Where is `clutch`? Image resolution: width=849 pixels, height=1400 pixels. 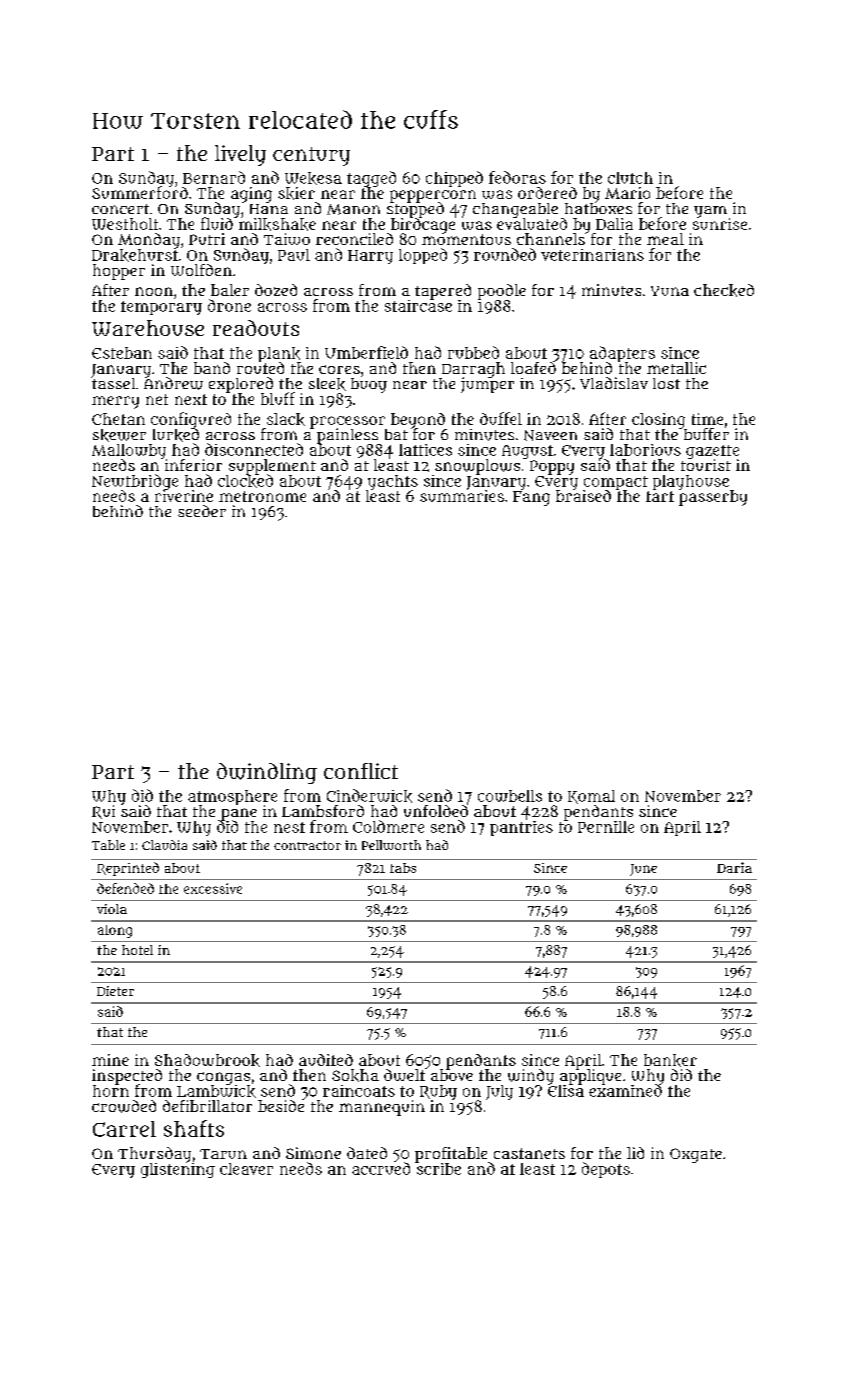
clutch is located at coordinates (630, 178).
